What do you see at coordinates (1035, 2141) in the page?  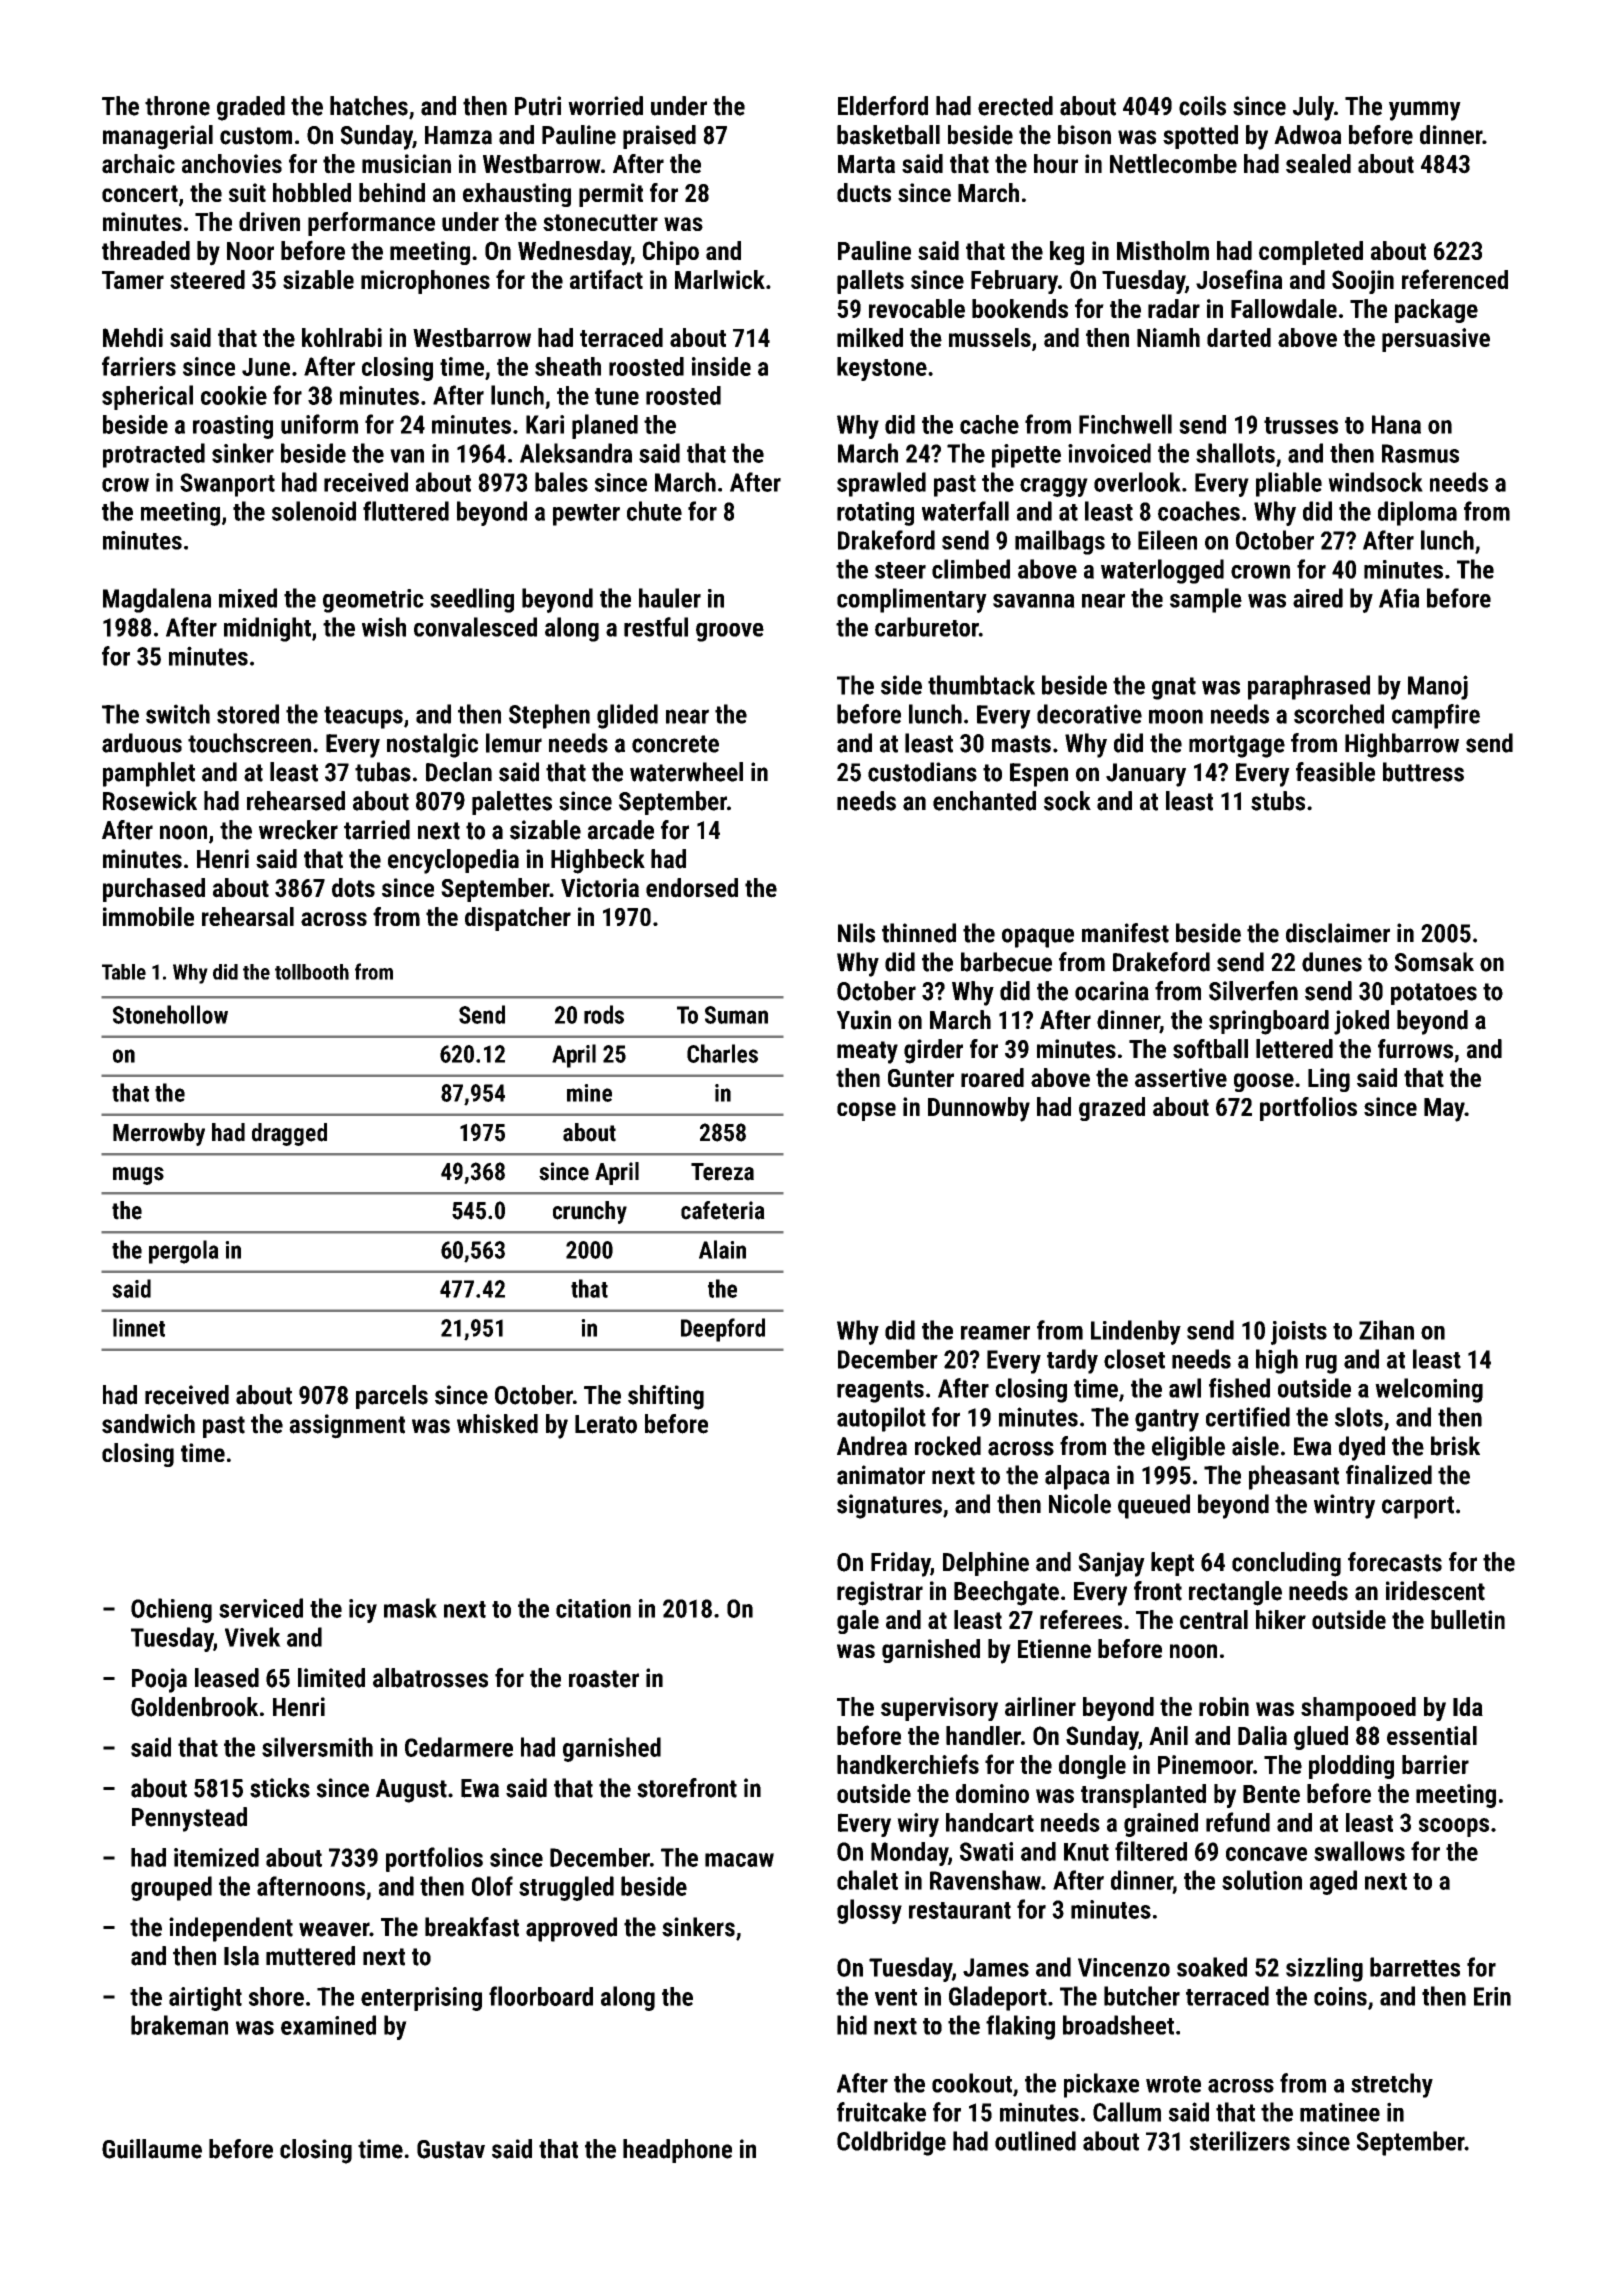 I see `outlined` at bounding box center [1035, 2141].
